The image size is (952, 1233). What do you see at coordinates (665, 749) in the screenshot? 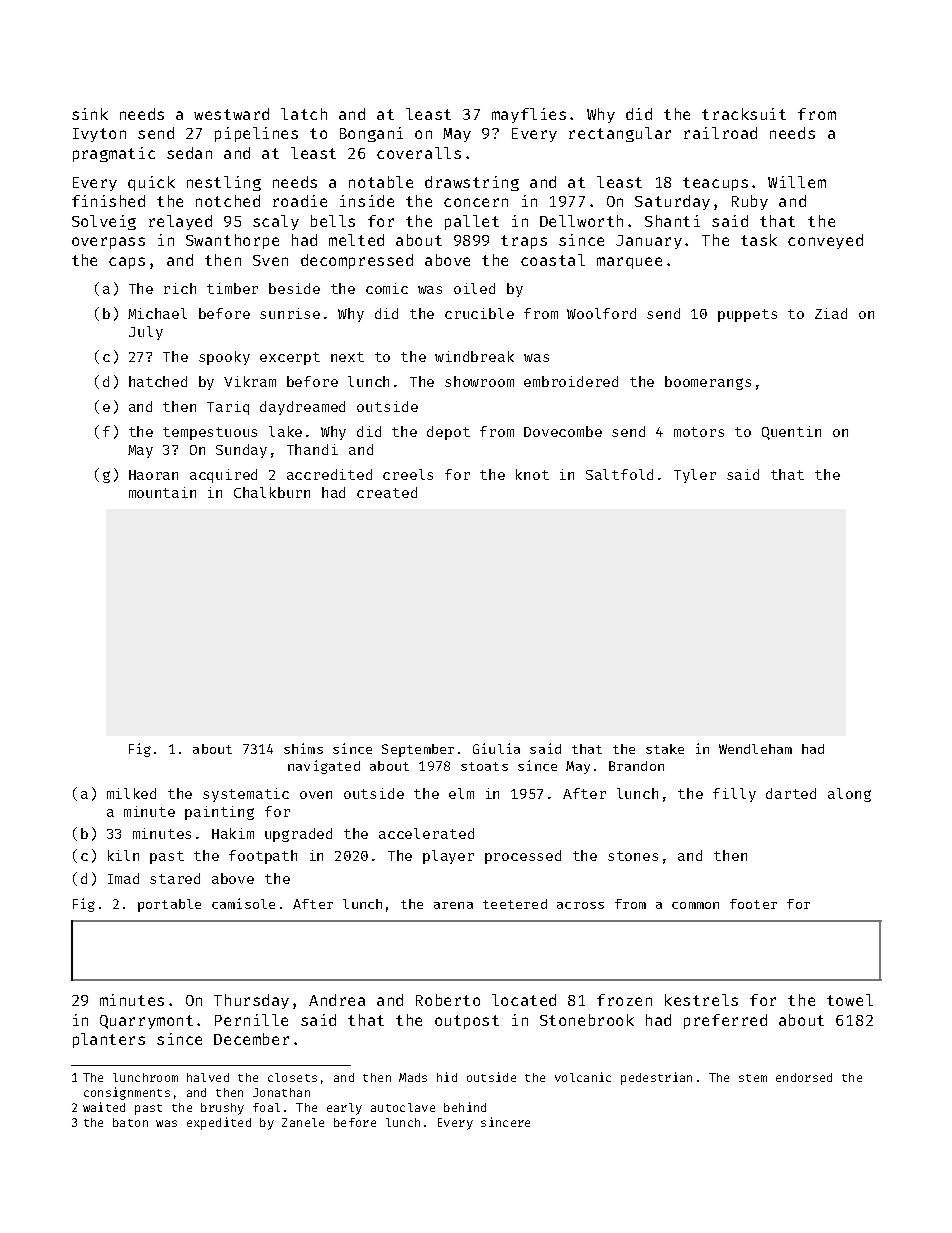
I see `stake` at bounding box center [665, 749].
